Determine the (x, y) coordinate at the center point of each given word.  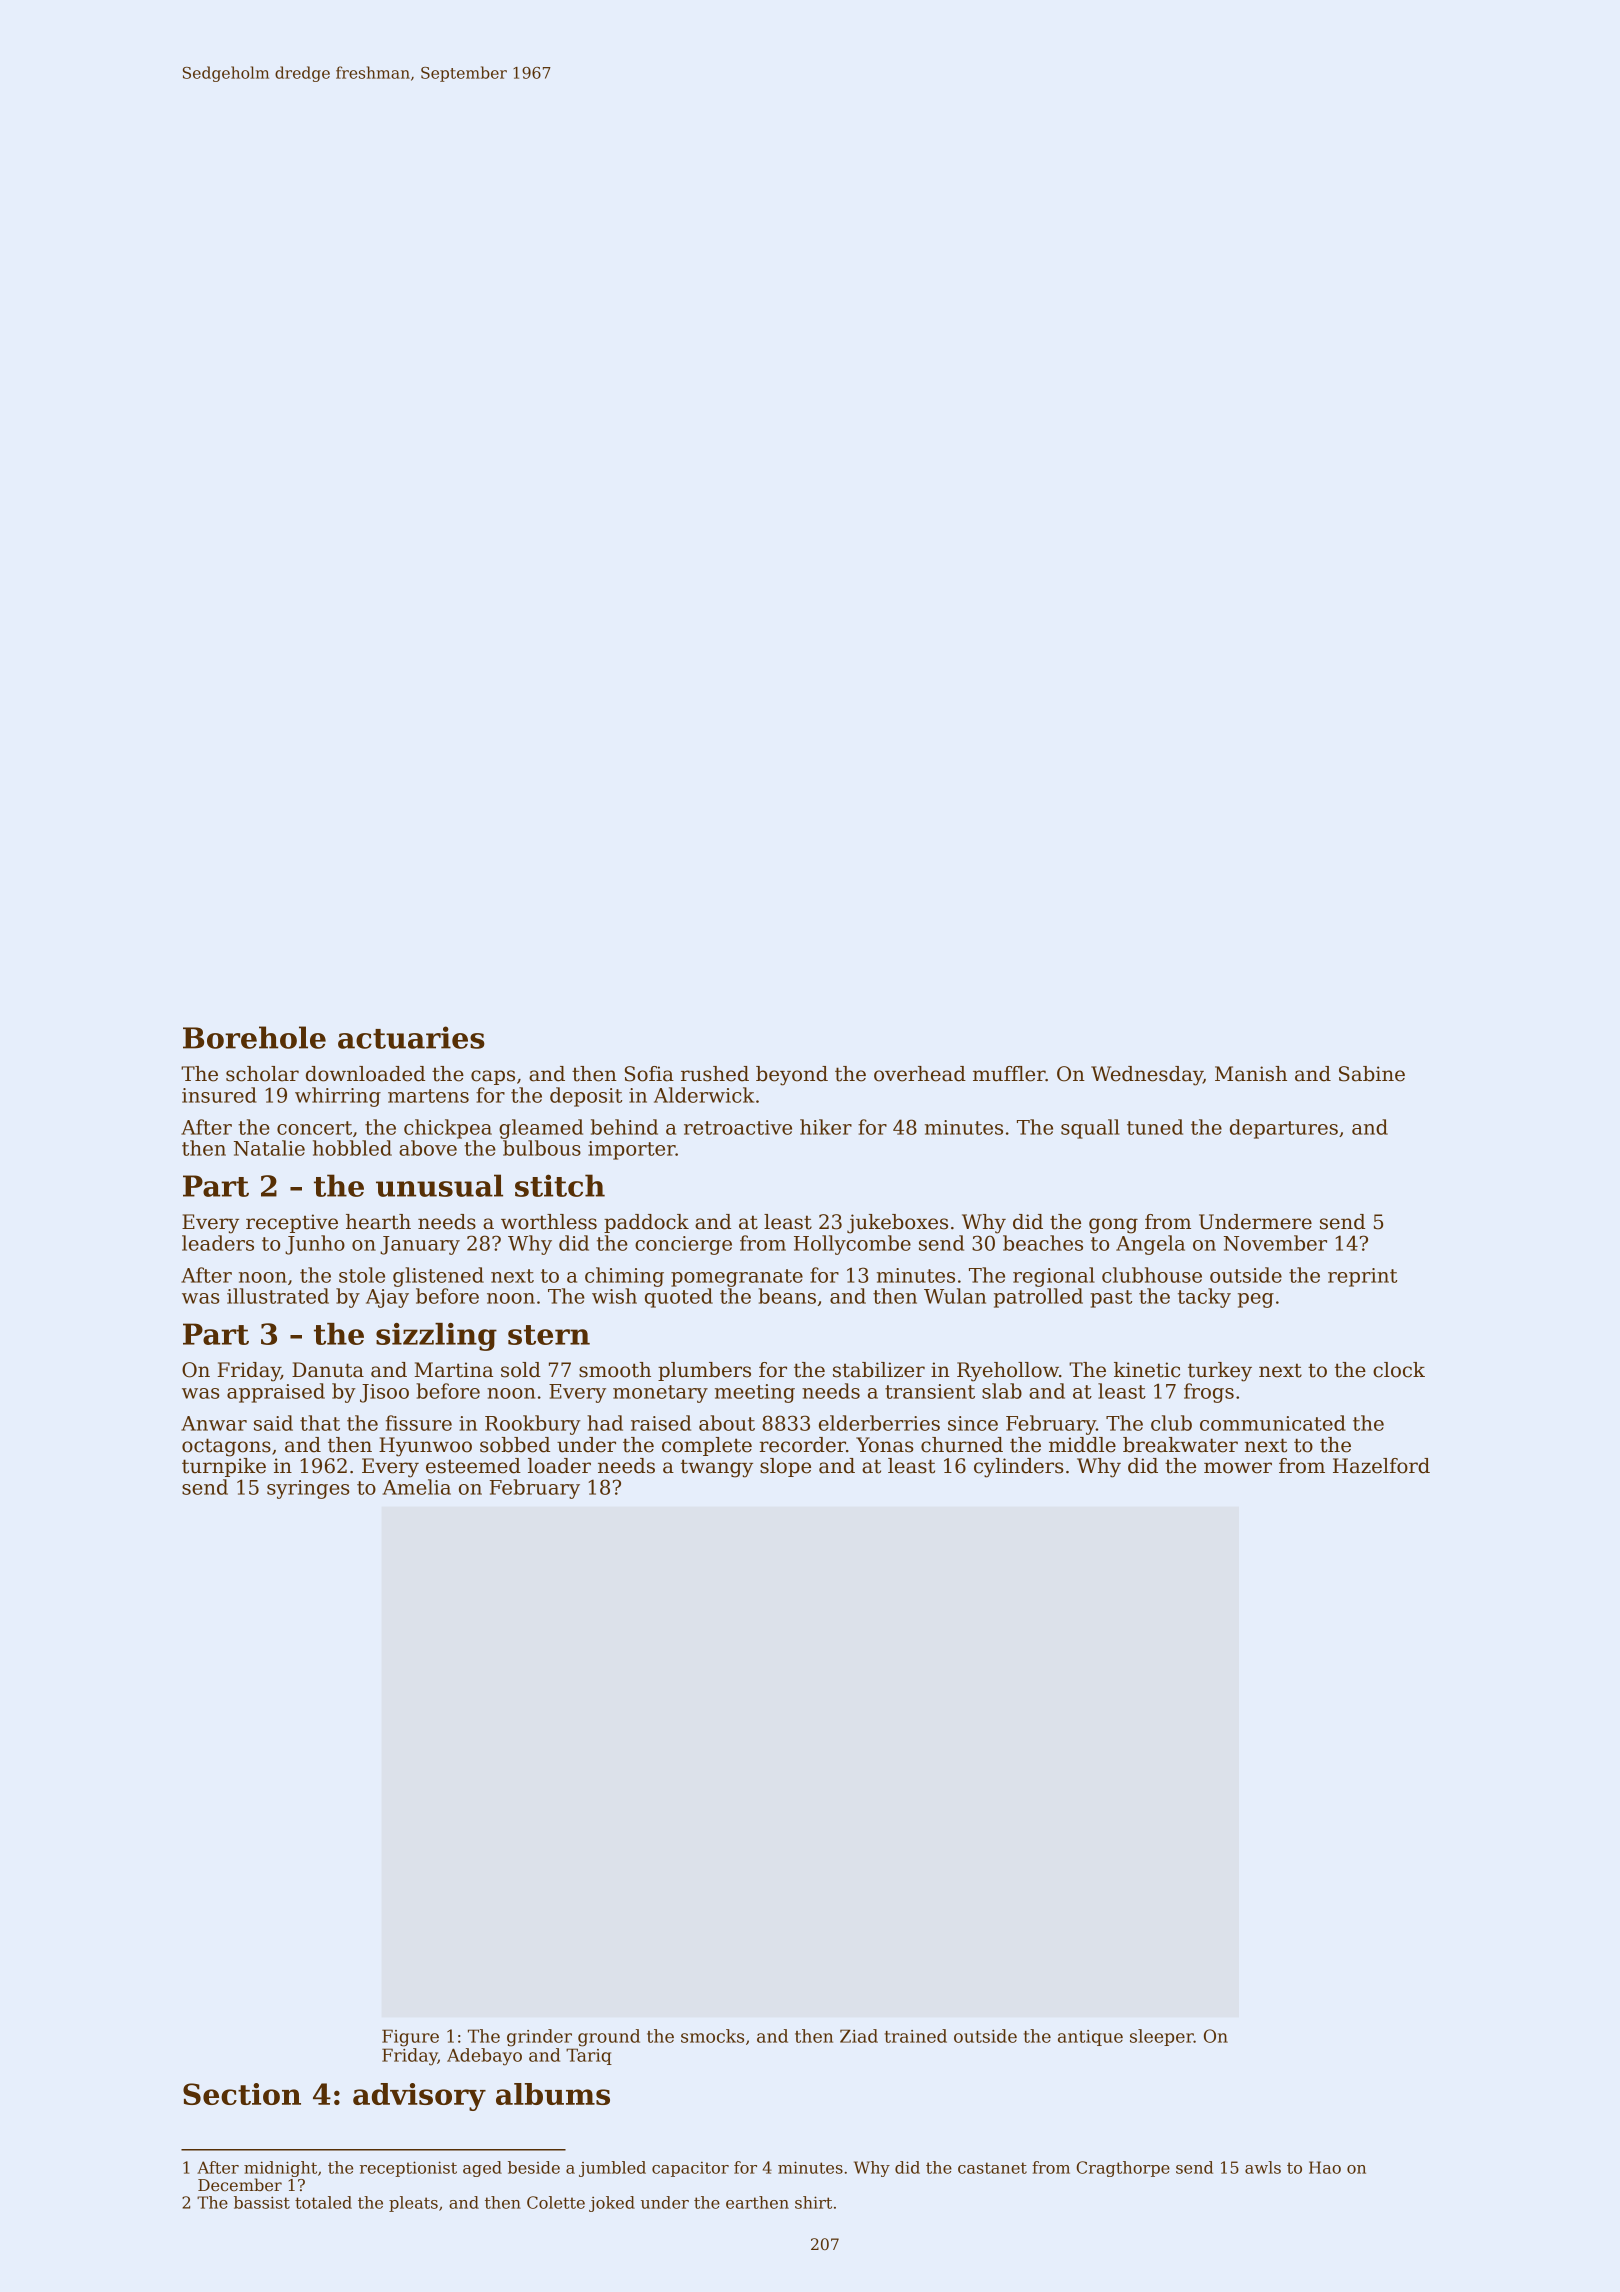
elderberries (879, 1423)
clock (1399, 1370)
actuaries (411, 1037)
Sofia (649, 1074)
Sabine (1372, 1074)
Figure (410, 2038)
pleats (413, 2204)
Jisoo (384, 1393)
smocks (712, 2036)
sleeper (1162, 2037)
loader (559, 1466)
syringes (308, 1489)
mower (1238, 1468)
